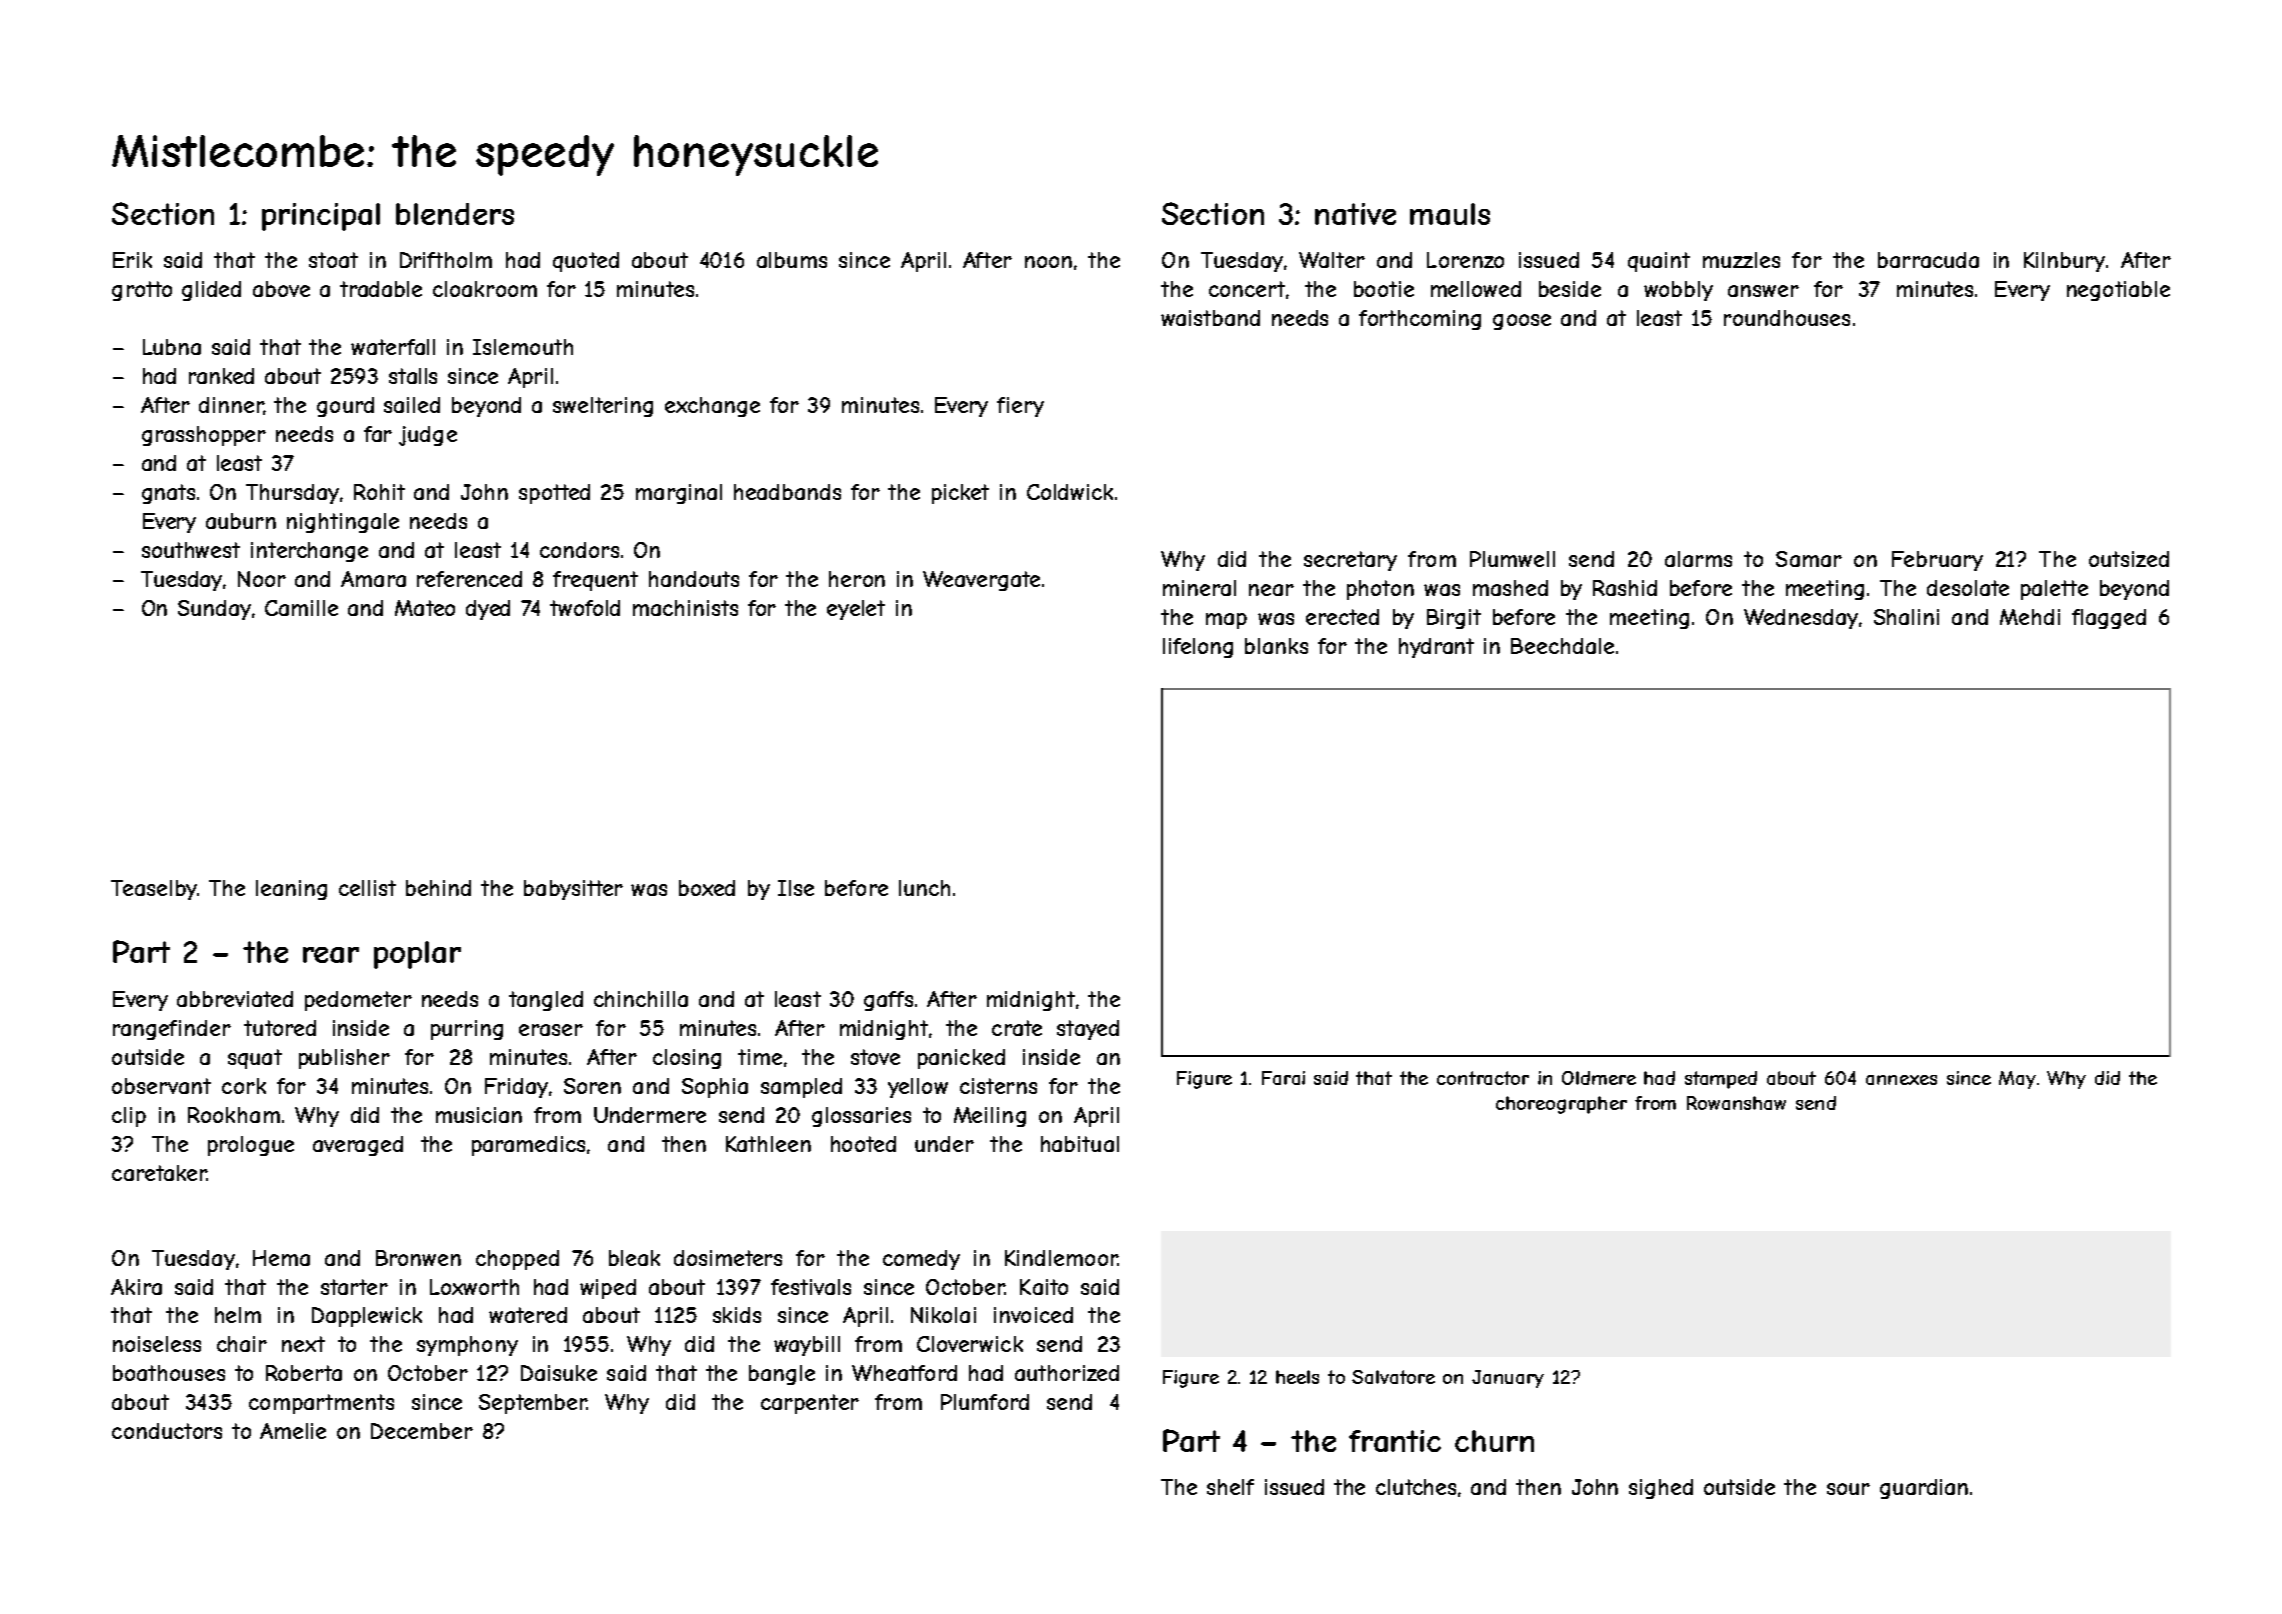 This screenshot has width=2282, height=1614. What do you see at coordinates (1937, 561) in the screenshot?
I see `February` at bounding box center [1937, 561].
